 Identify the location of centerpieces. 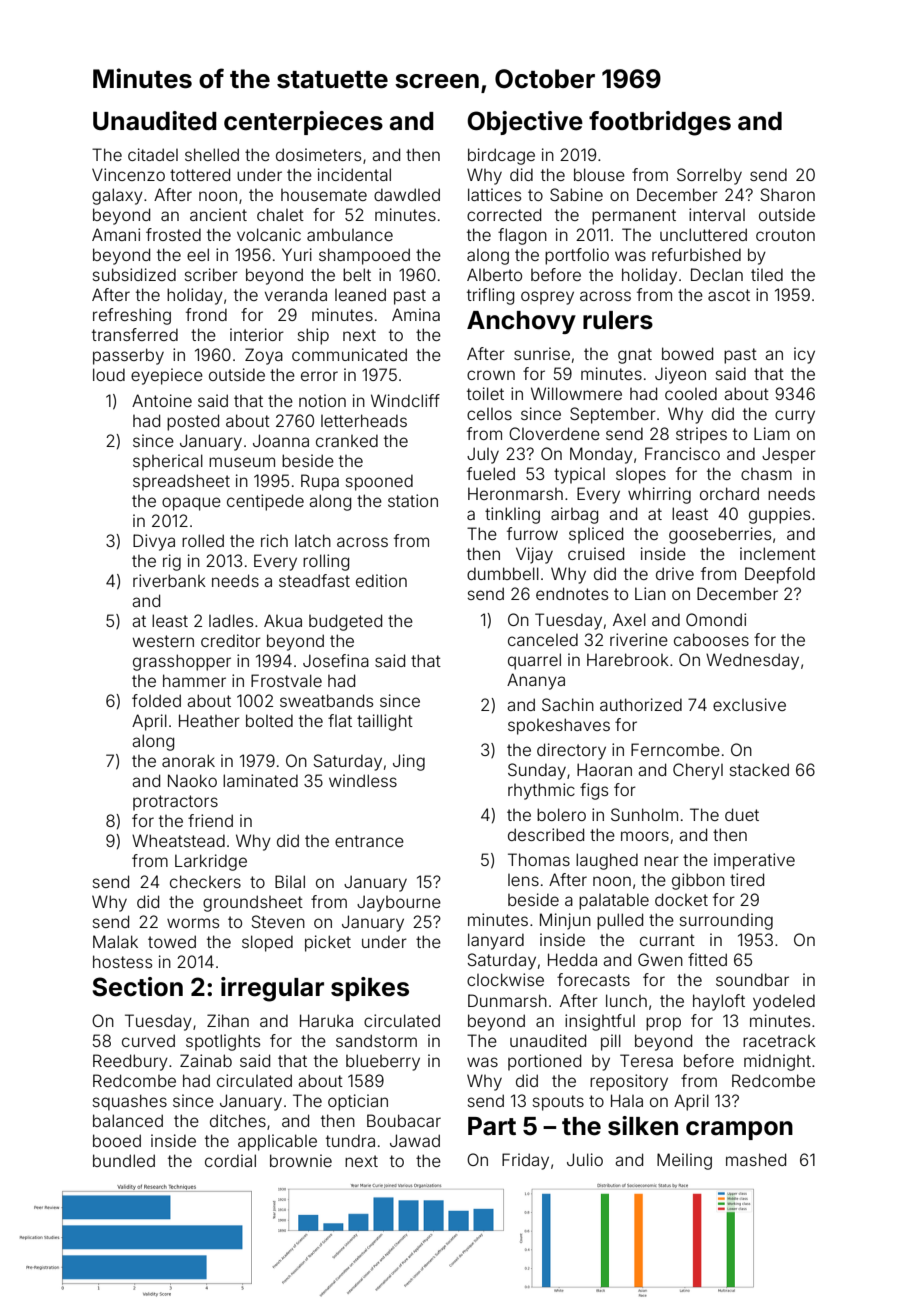
(303, 123).
